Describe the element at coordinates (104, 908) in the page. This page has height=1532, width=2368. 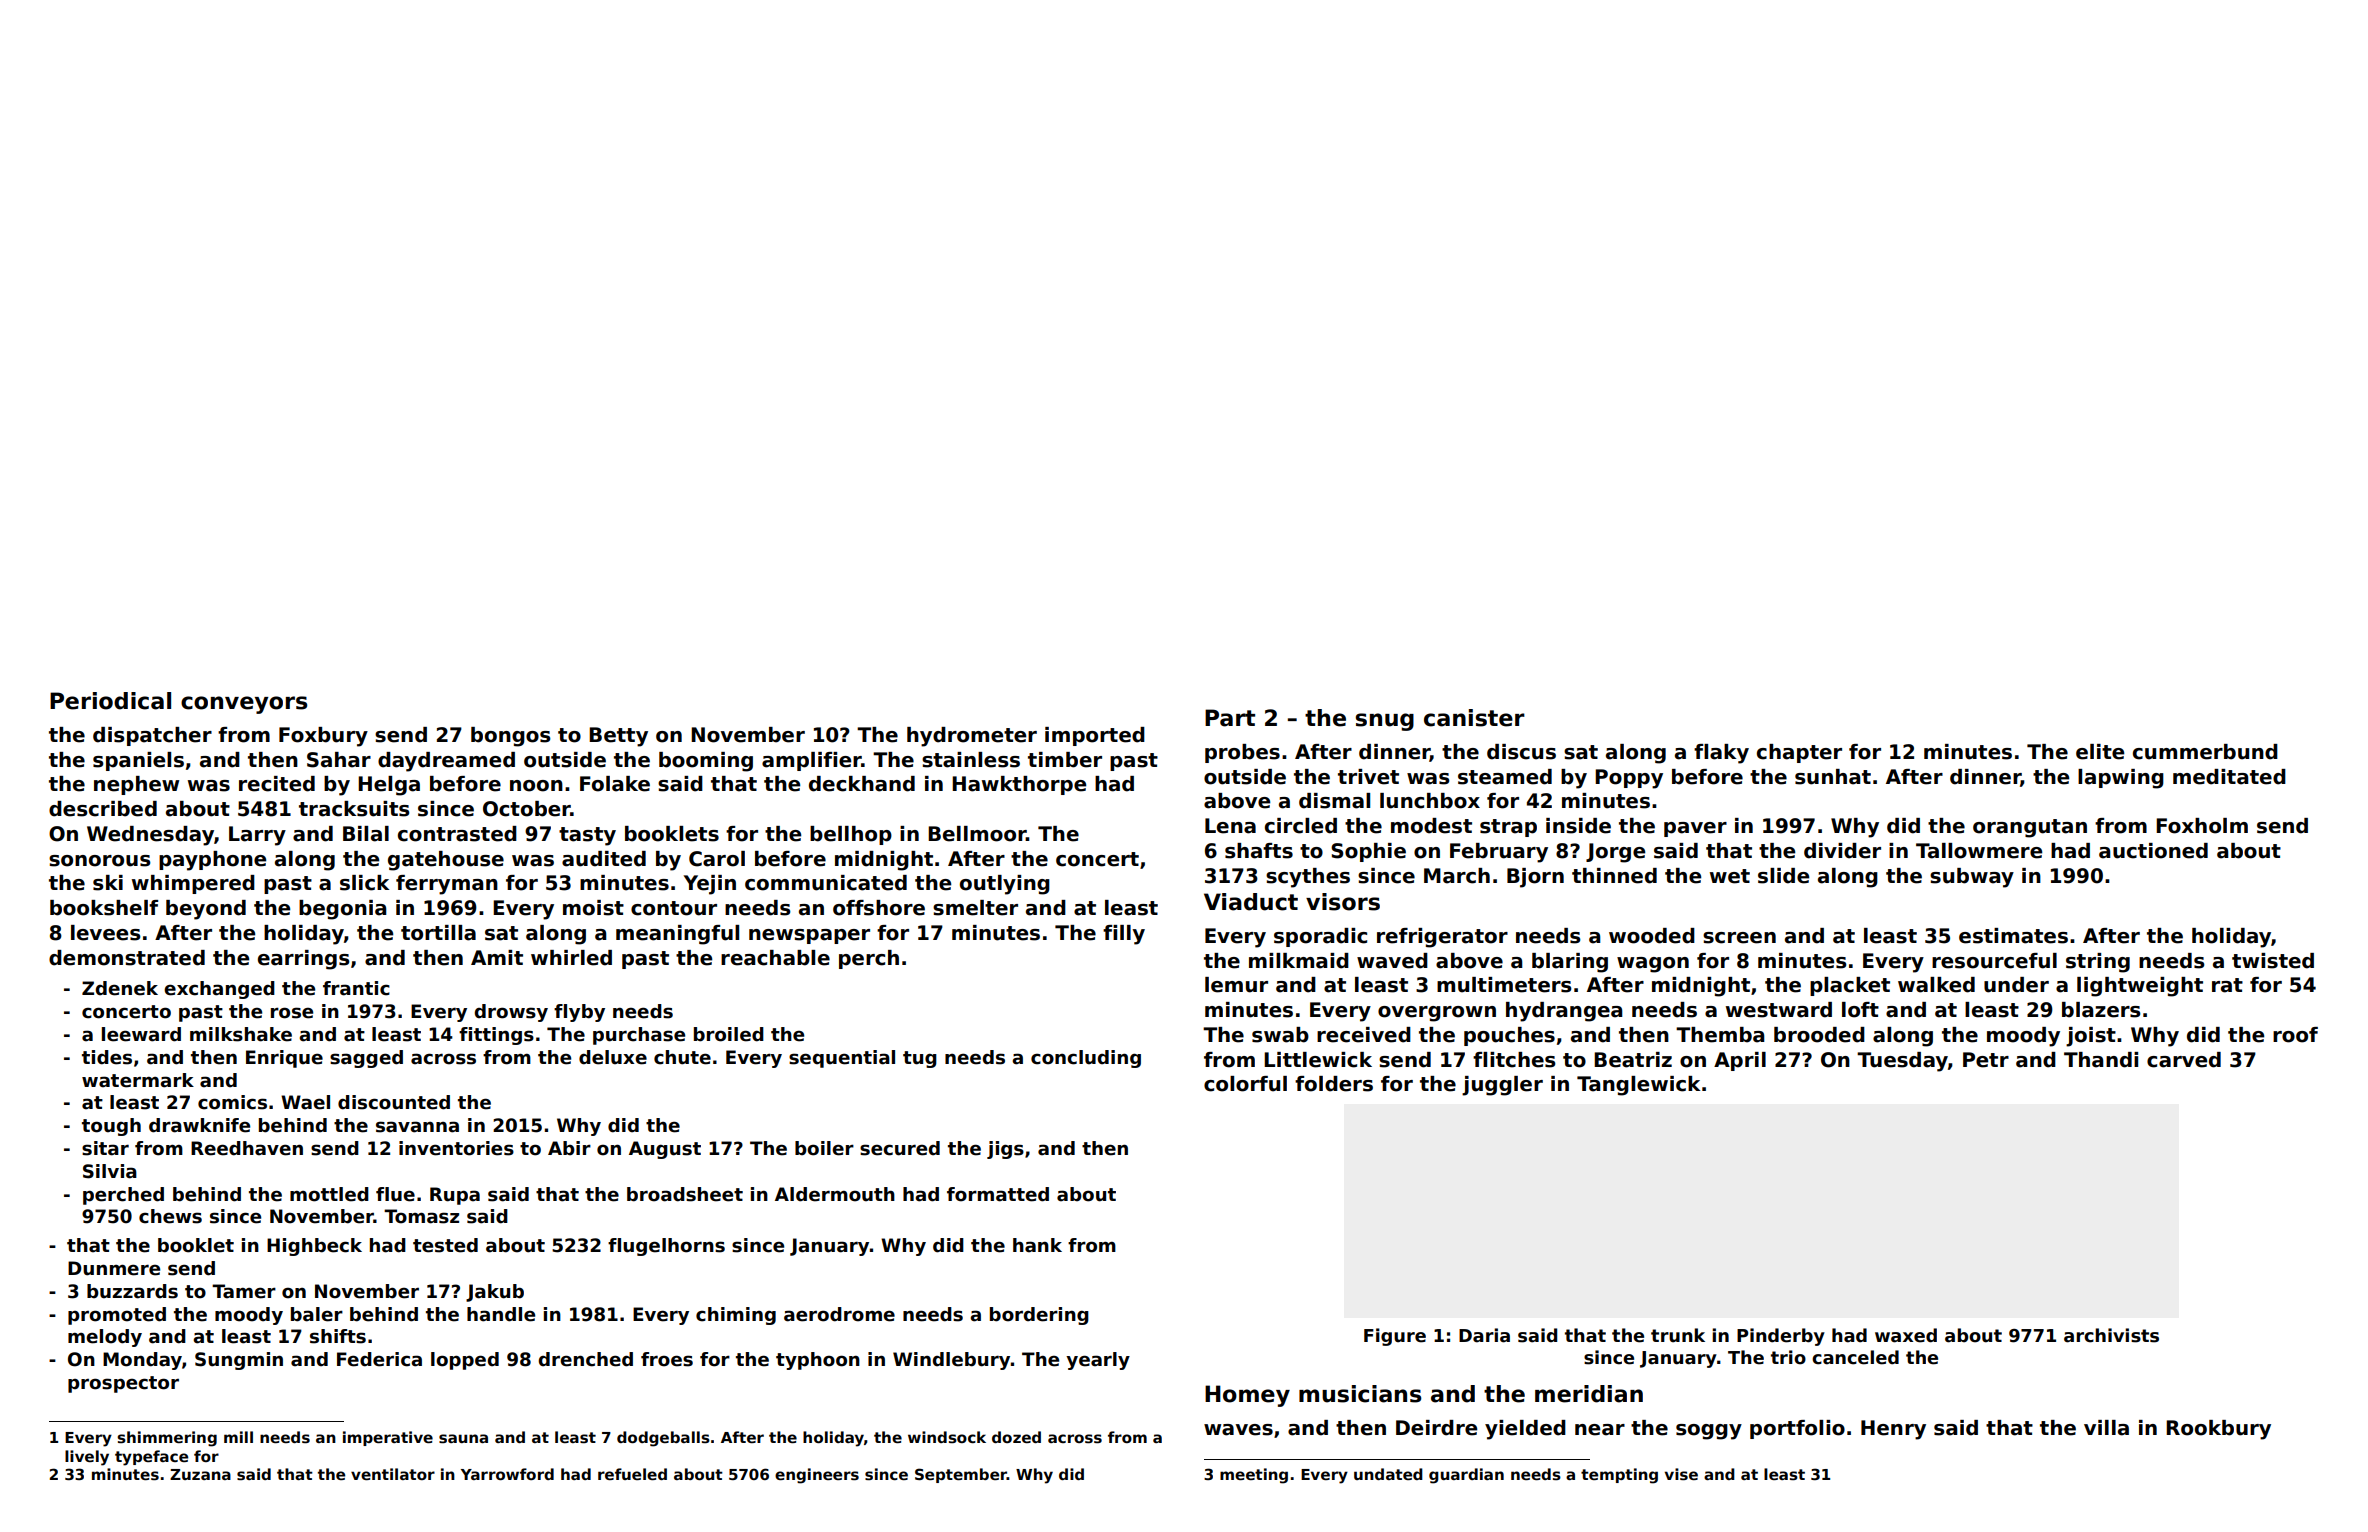
I see `bookshelf` at that location.
